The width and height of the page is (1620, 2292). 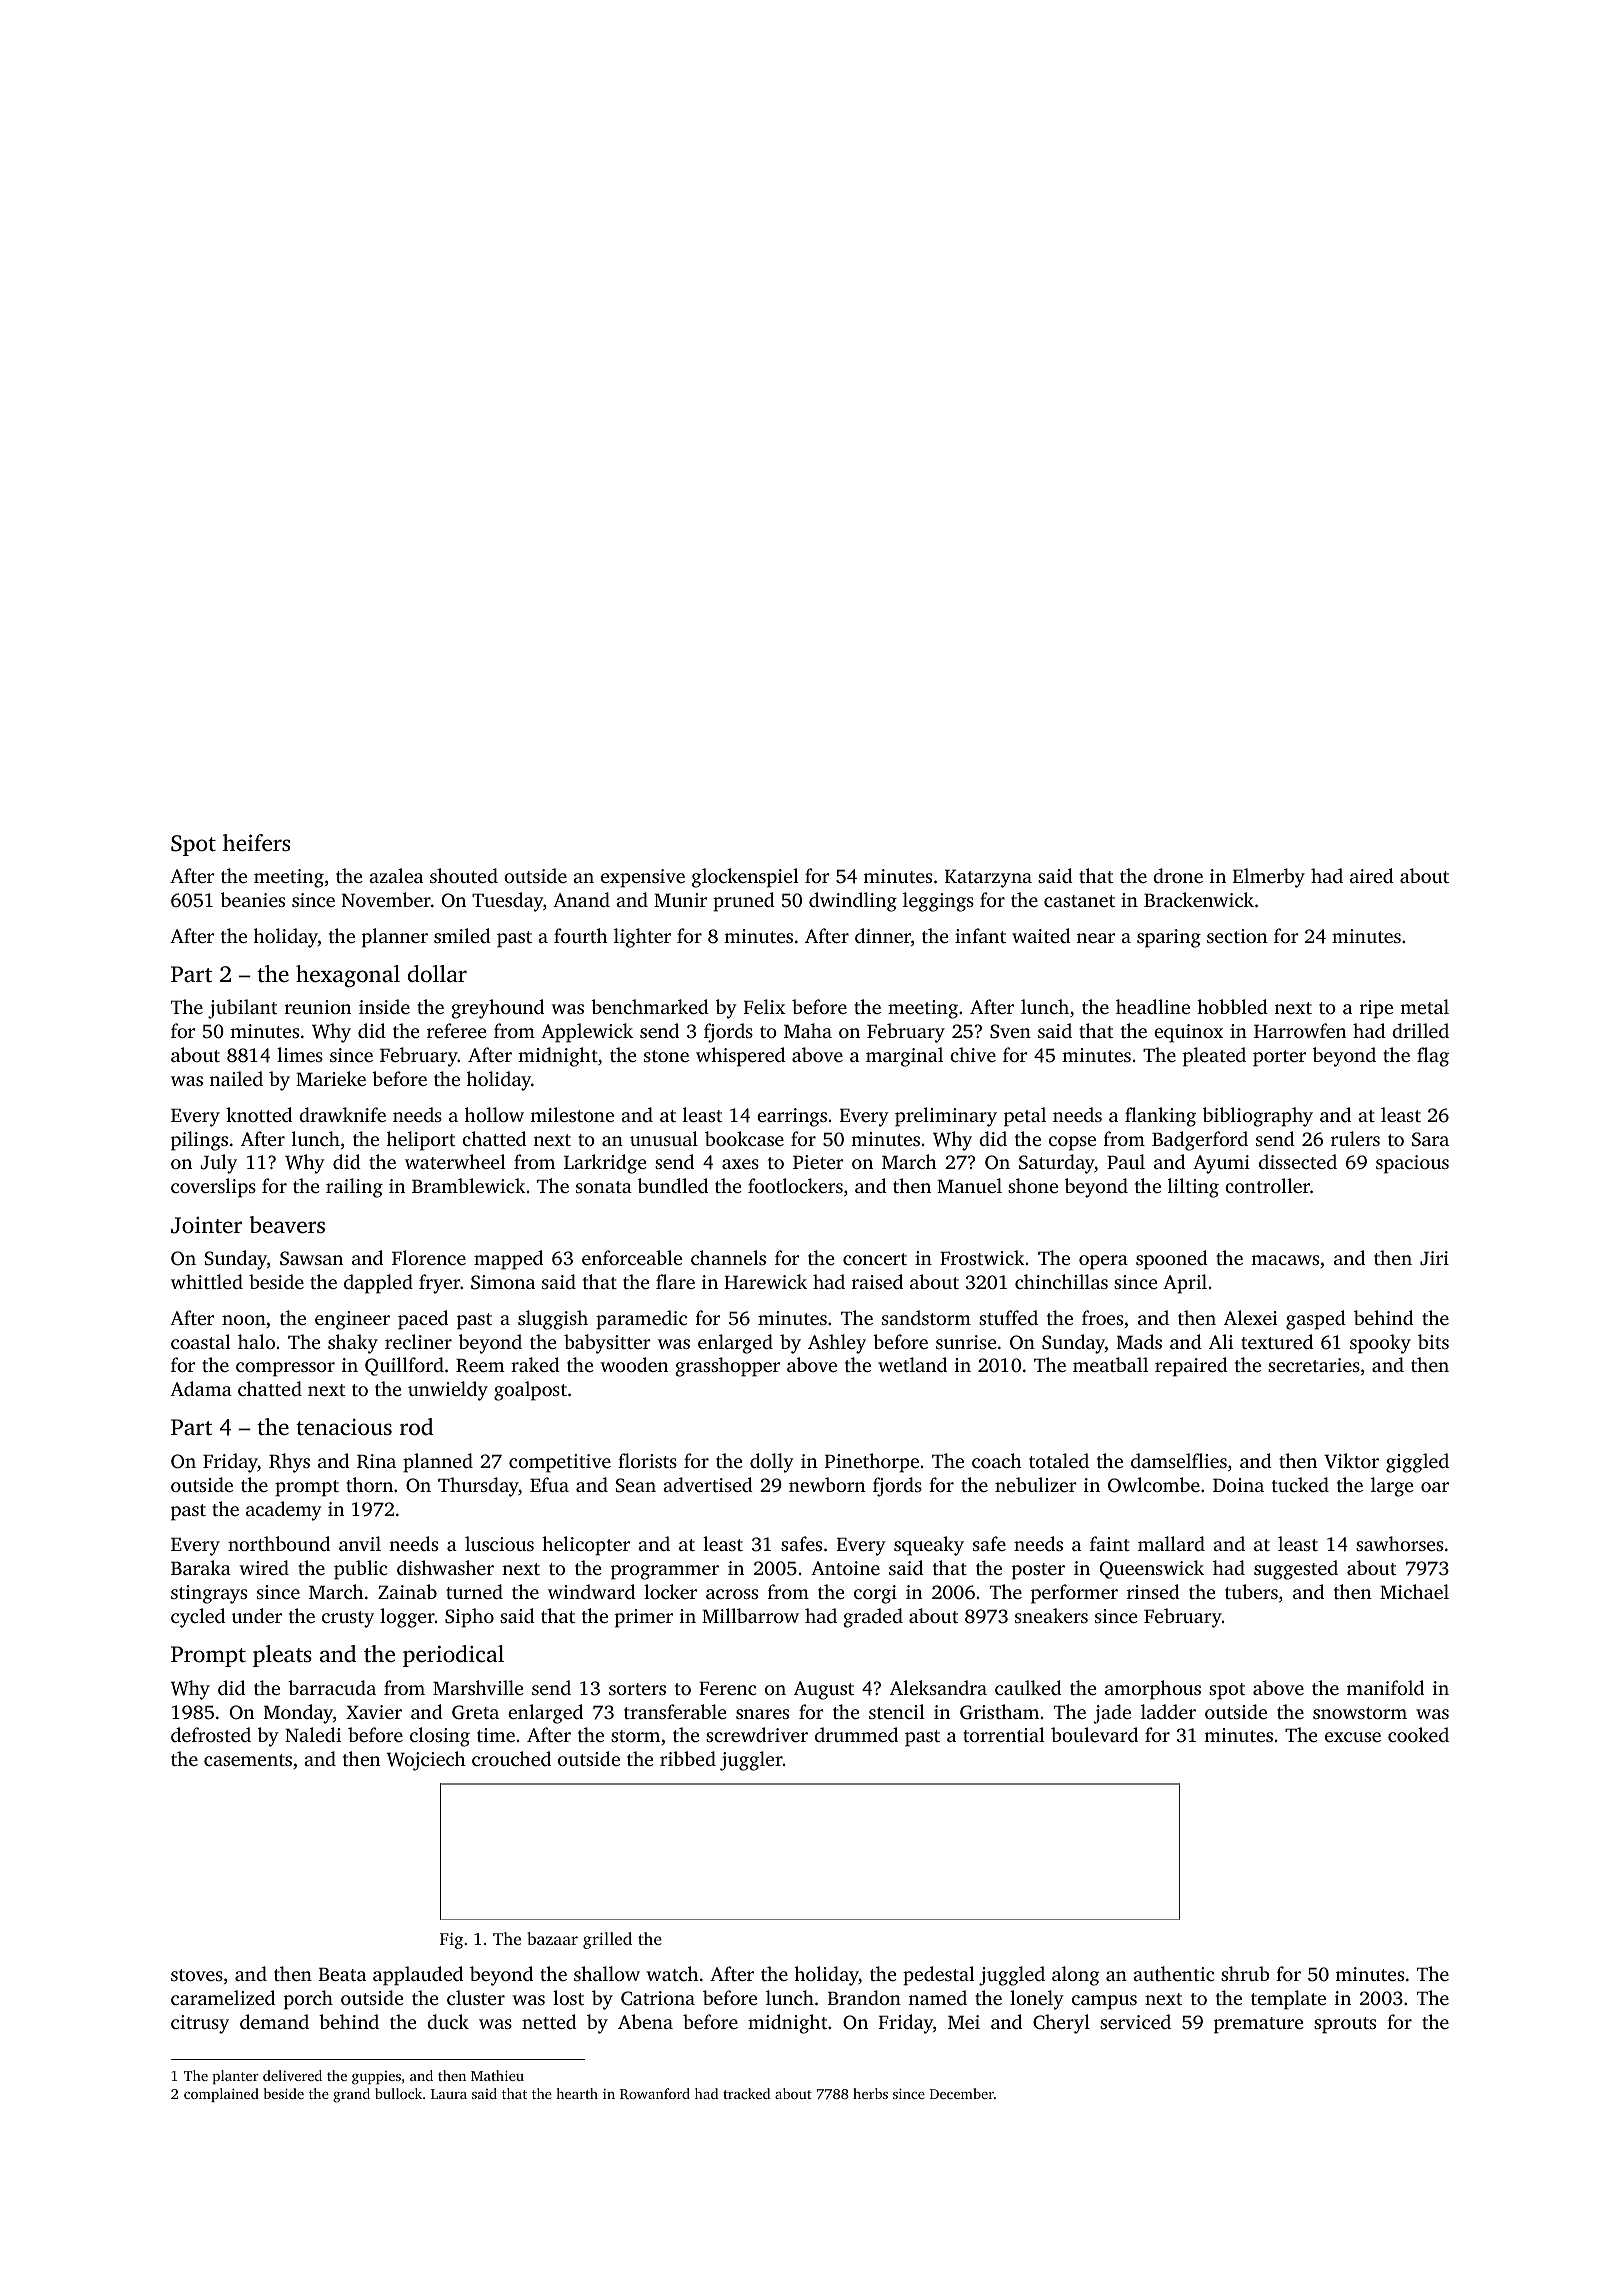 I want to click on beanies, so click(x=253, y=899).
